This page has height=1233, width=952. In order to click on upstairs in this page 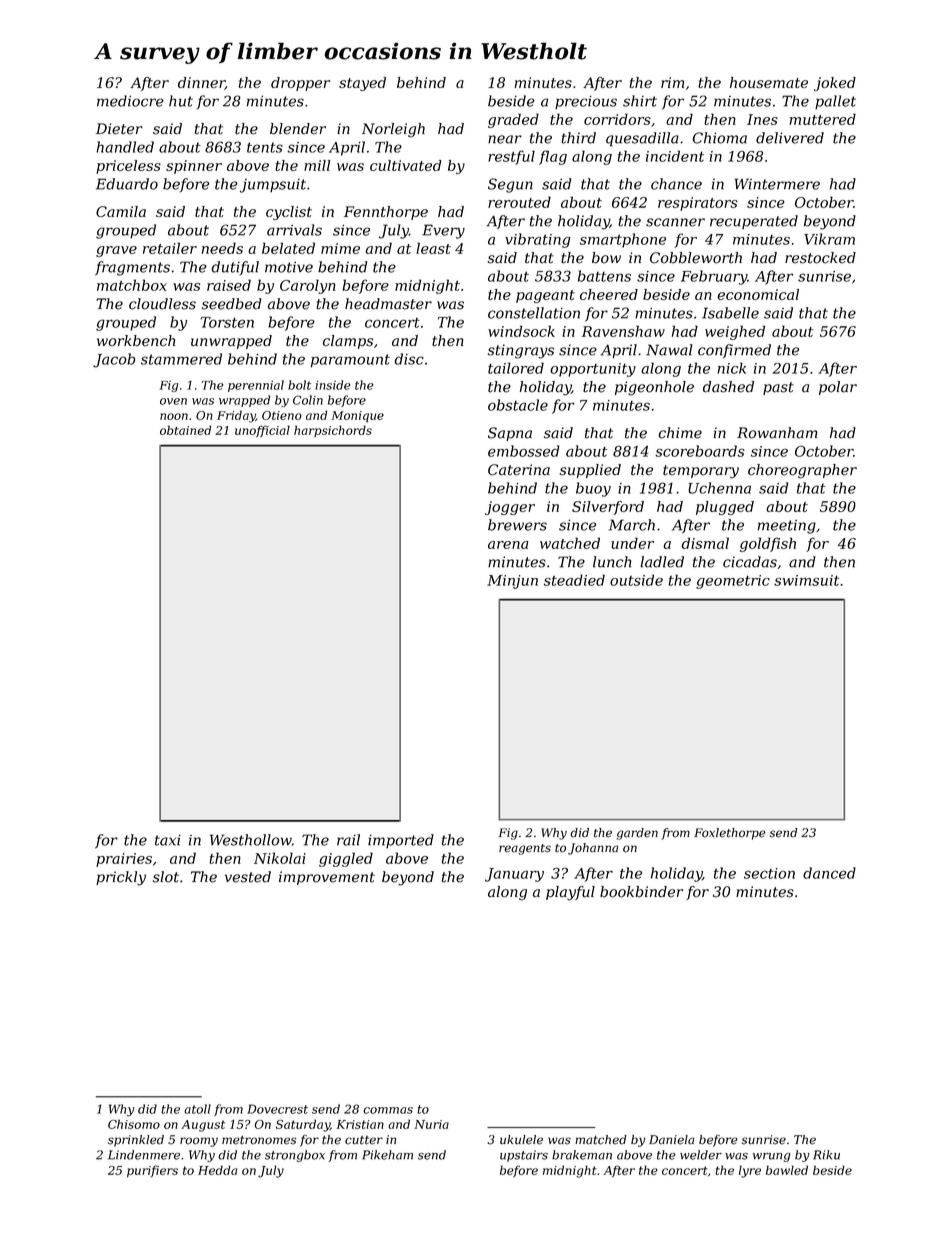, I will do `click(524, 1156)`.
